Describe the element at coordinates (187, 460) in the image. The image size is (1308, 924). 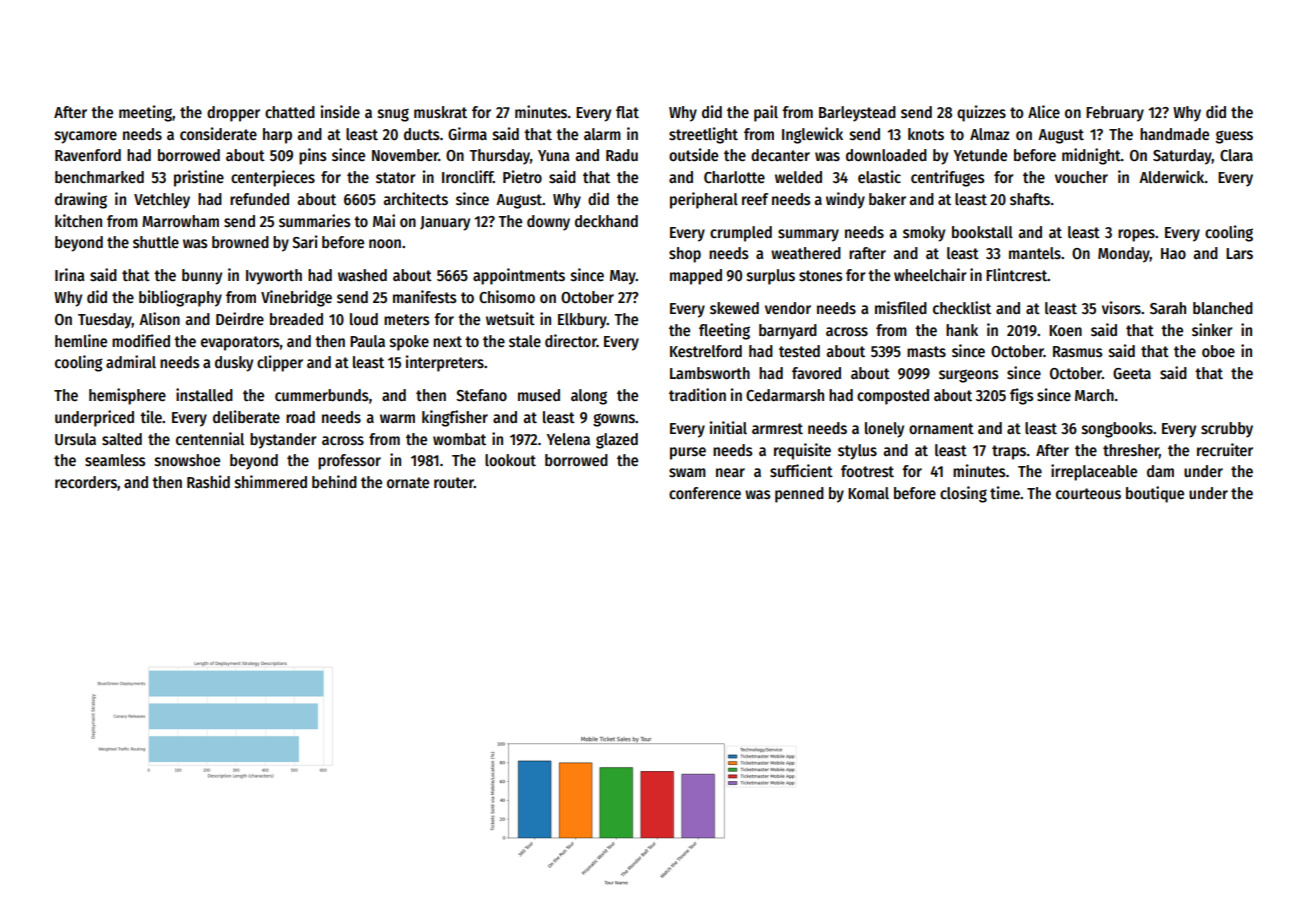
I see `snowshoe` at that location.
